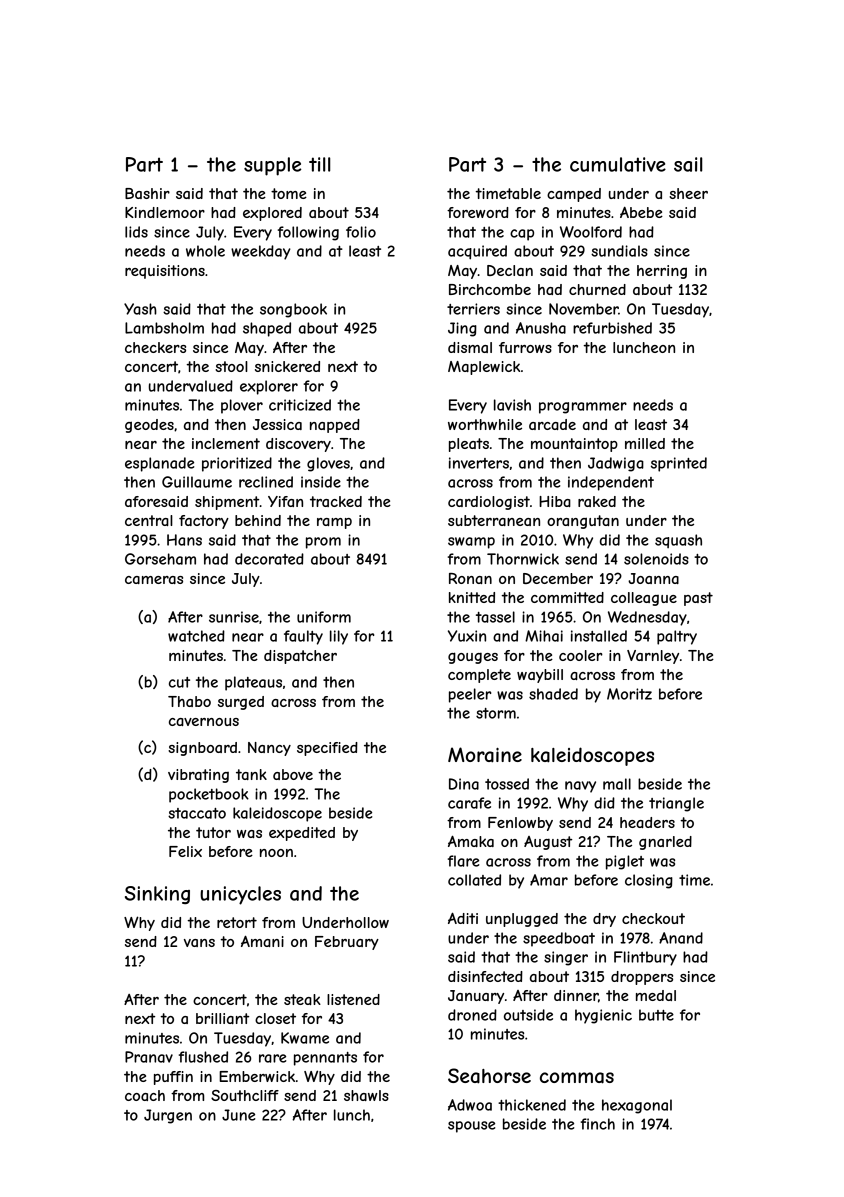 This screenshot has height=1197, width=844. I want to click on folio, so click(361, 232).
